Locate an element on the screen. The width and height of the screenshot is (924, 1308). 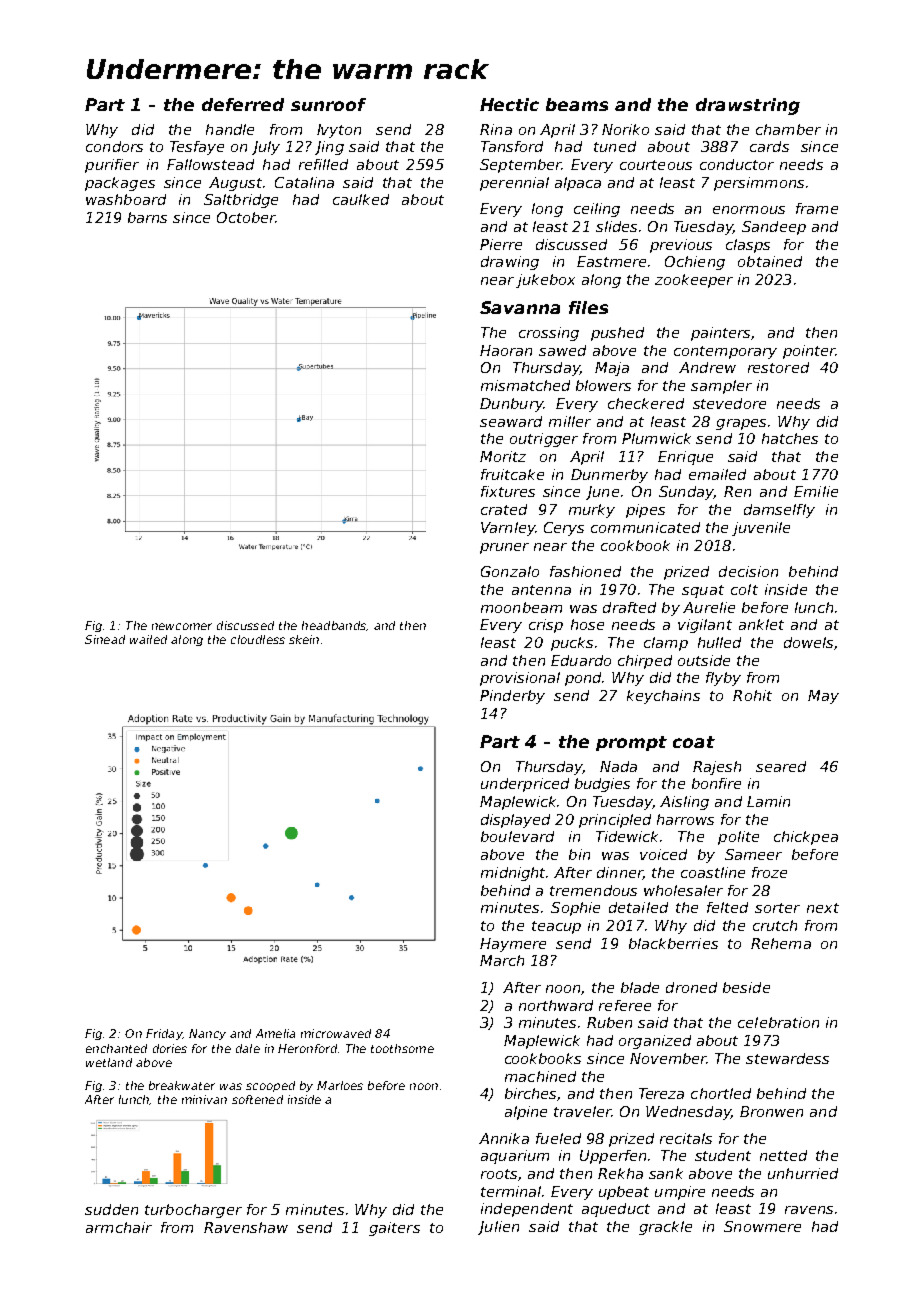
hatches is located at coordinates (790, 438).
